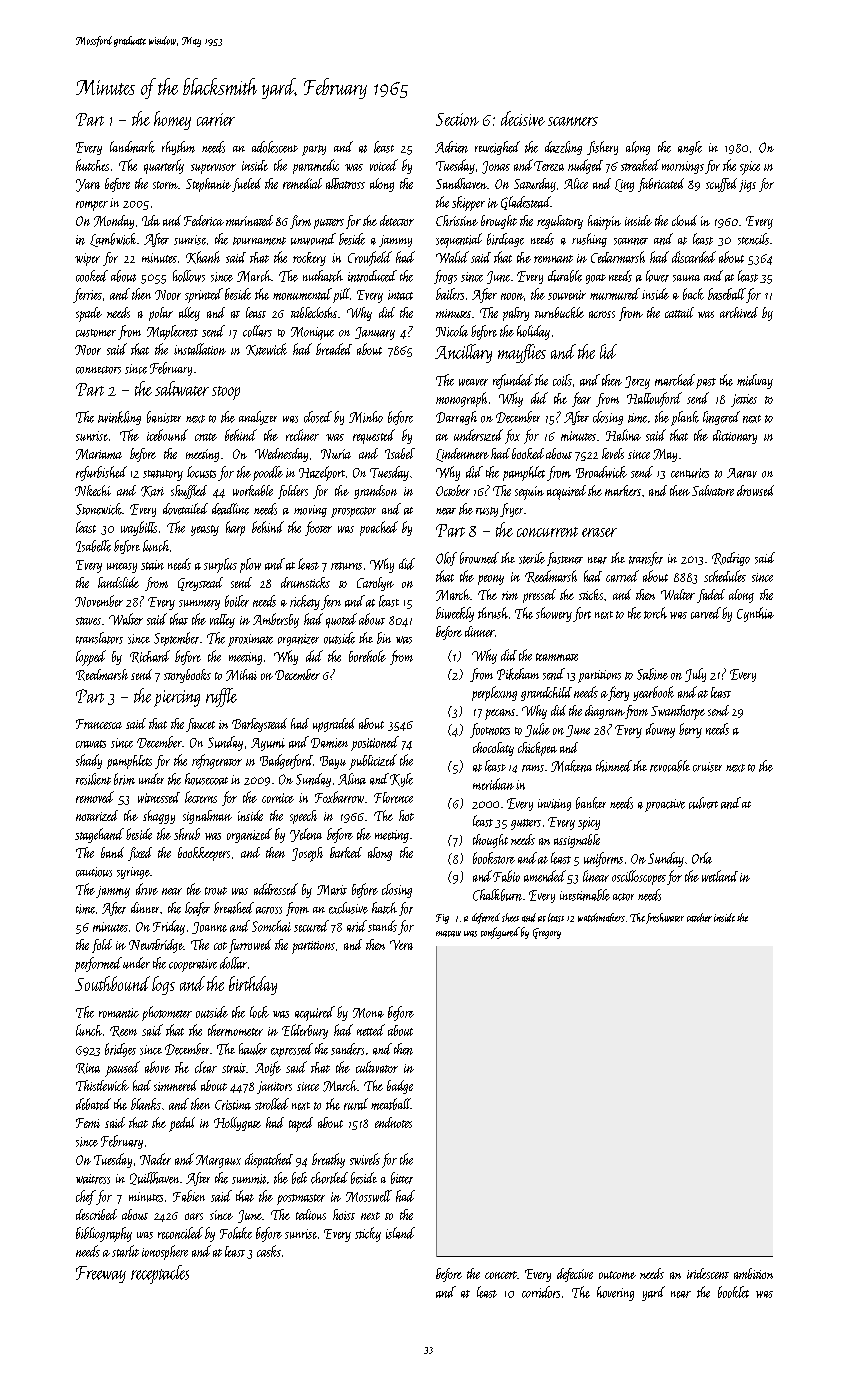 This page has width=849, height=1400. Describe the element at coordinates (95, 797) in the page. I see `removed` at that location.
